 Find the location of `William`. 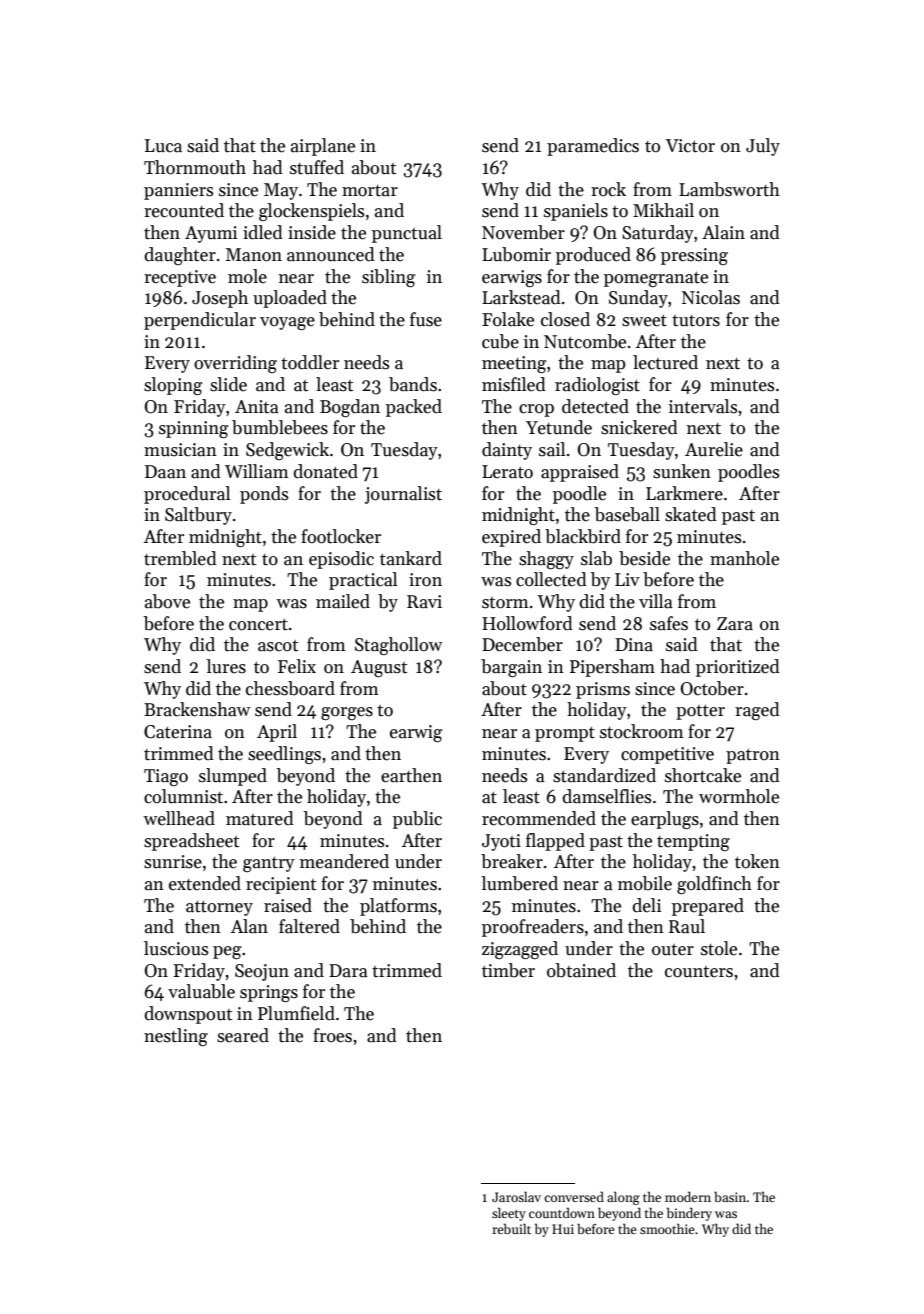

William is located at coordinates (257, 471).
